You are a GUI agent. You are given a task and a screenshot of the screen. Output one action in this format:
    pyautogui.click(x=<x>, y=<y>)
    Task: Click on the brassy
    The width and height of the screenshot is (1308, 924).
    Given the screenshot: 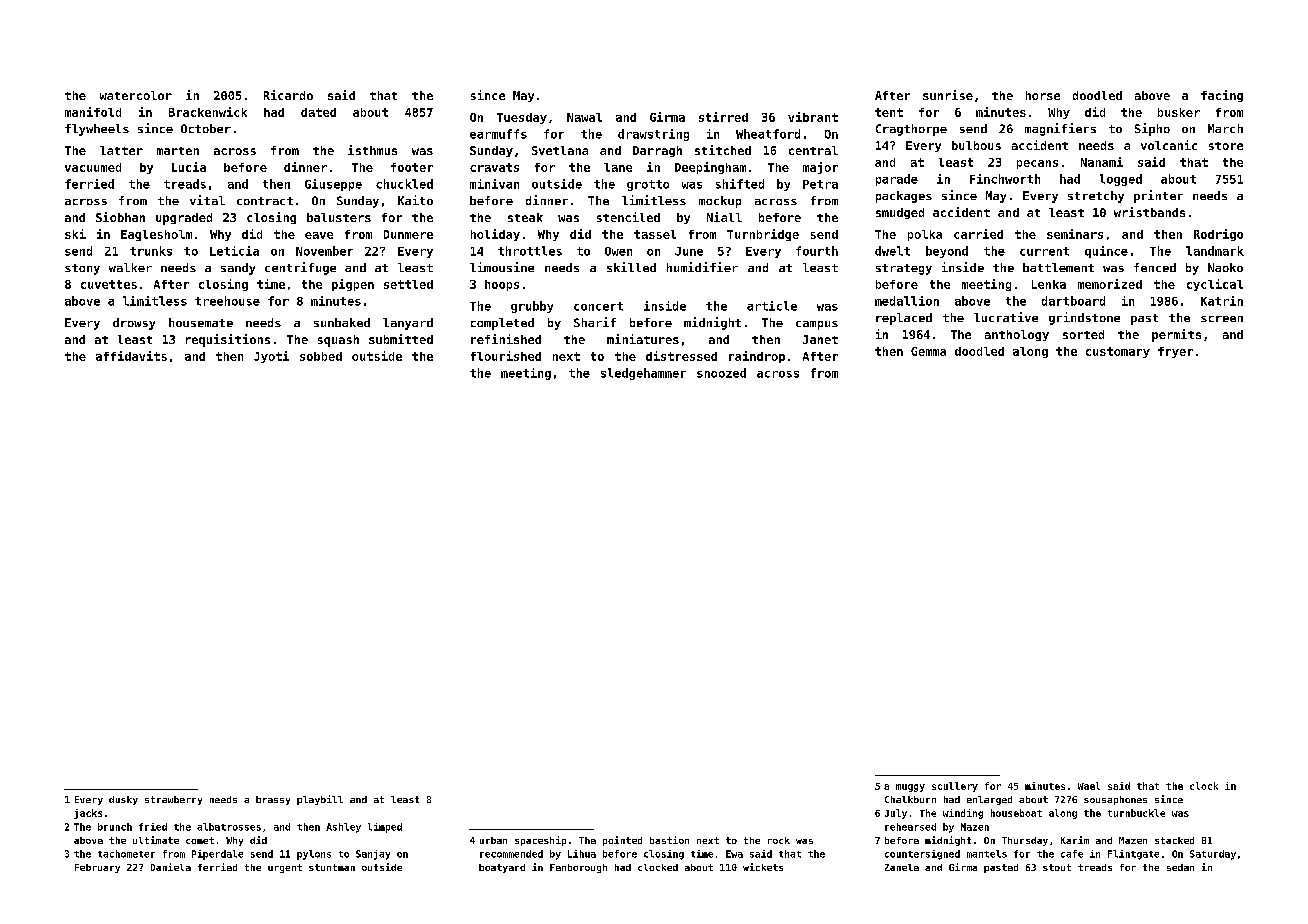 What is the action you would take?
    pyautogui.click(x=273, y=800)
